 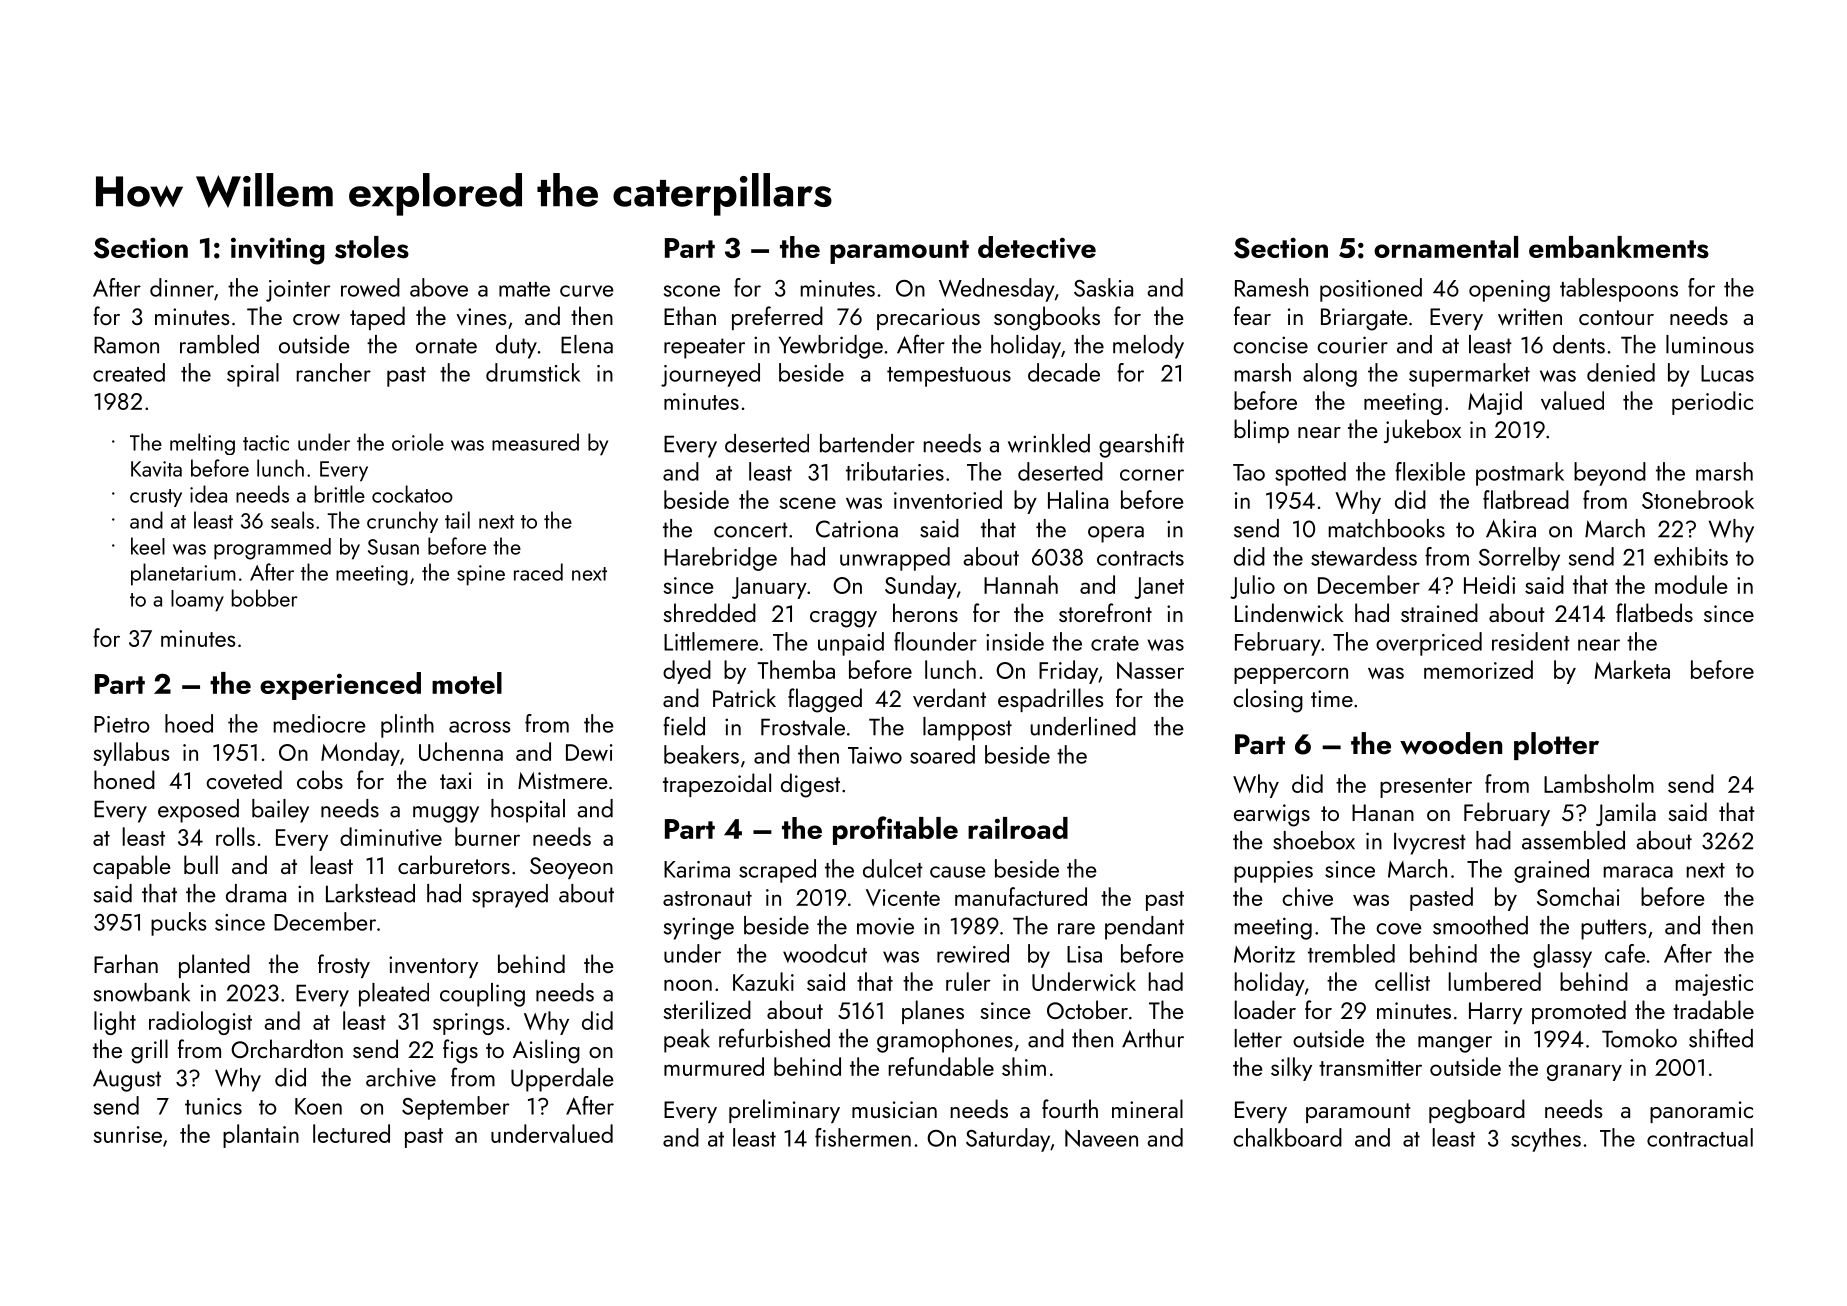 I want to click on transmitter, so click(x=1370, y=1067).
